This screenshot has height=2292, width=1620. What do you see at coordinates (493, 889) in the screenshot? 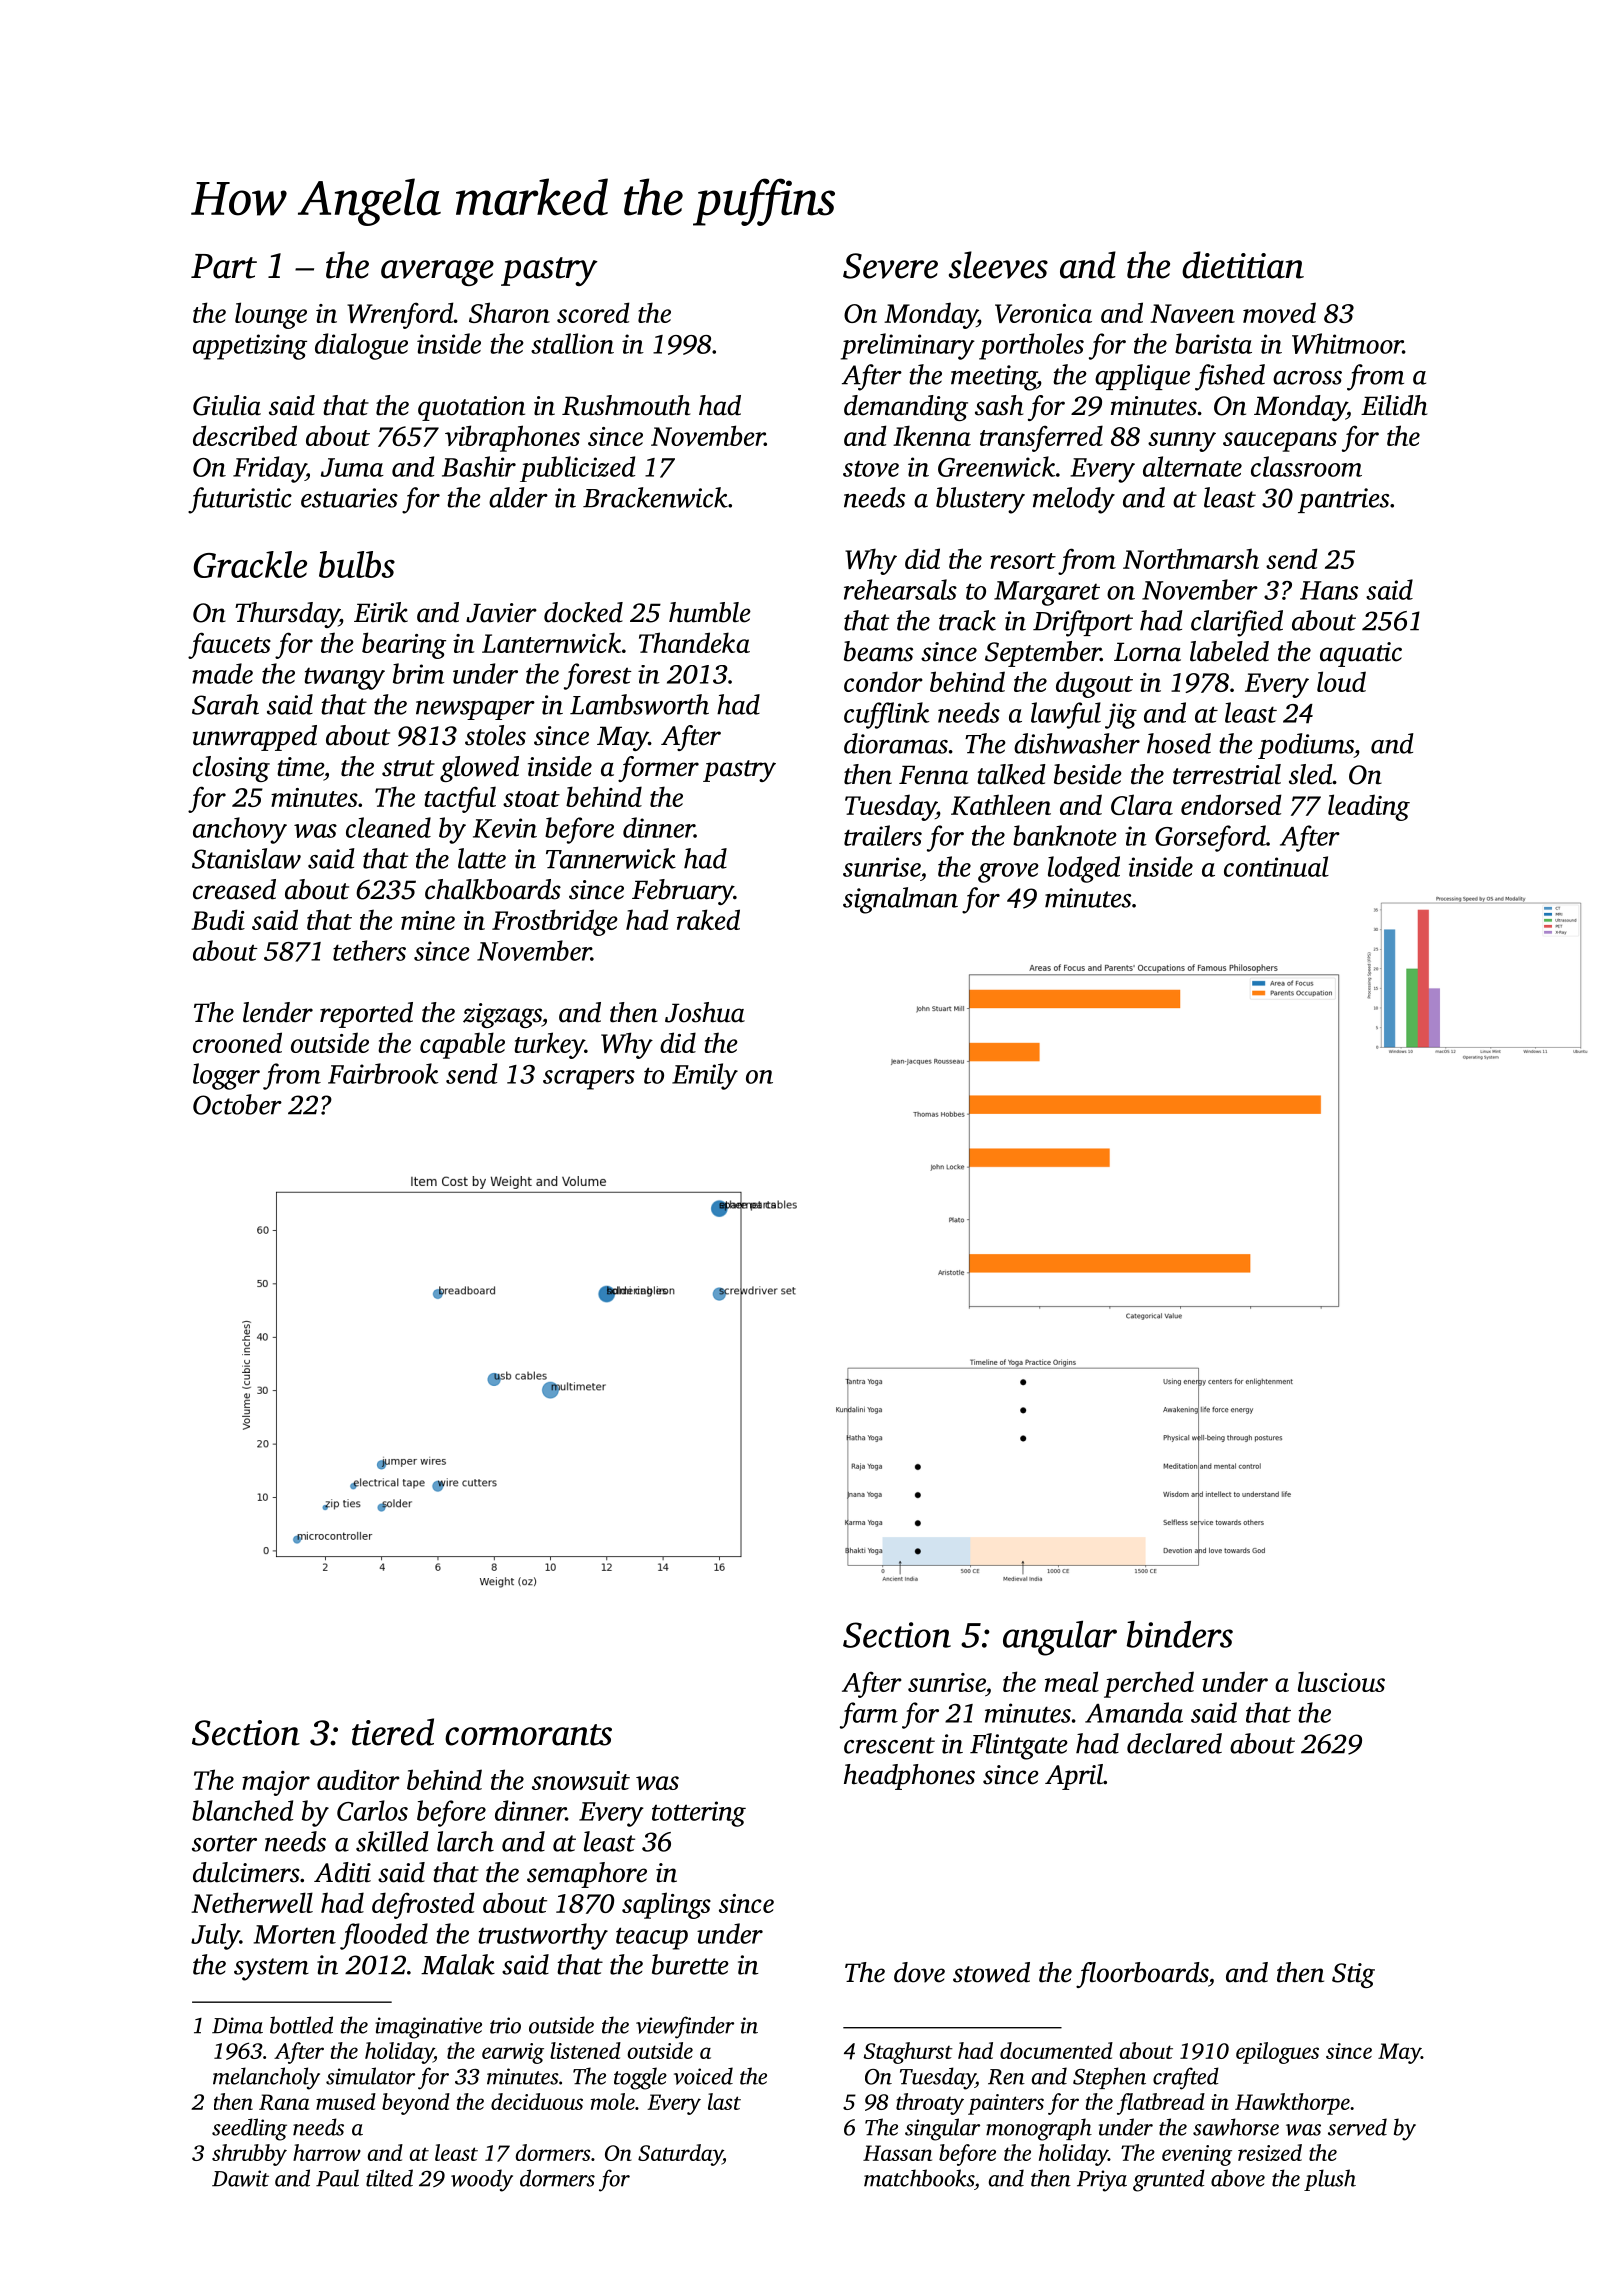
I see `chalkboards` at bounding box center [493, 889].
